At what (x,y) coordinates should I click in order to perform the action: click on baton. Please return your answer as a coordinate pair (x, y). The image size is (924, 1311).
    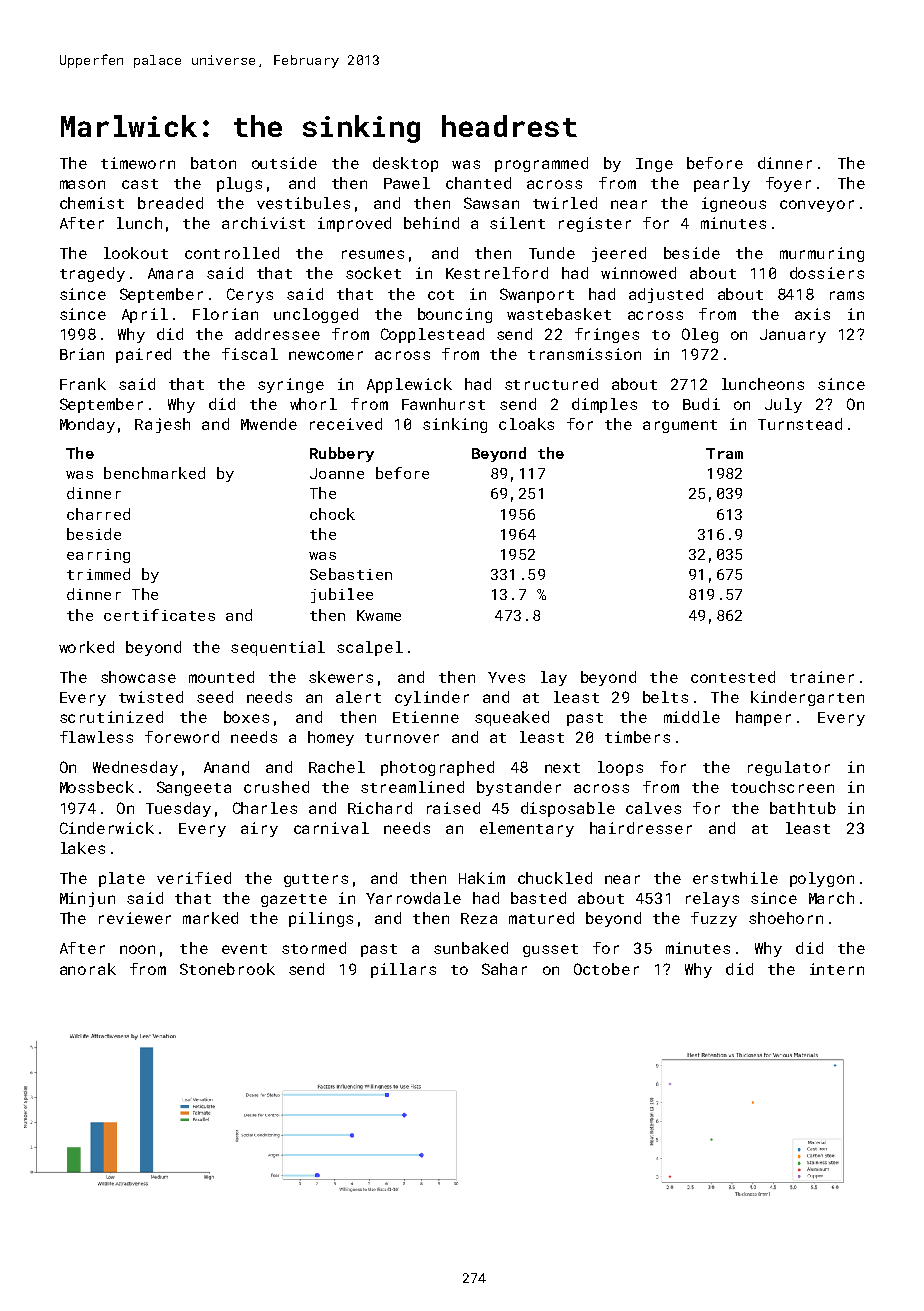
    Looking at the image, I should click on (213, 163).
